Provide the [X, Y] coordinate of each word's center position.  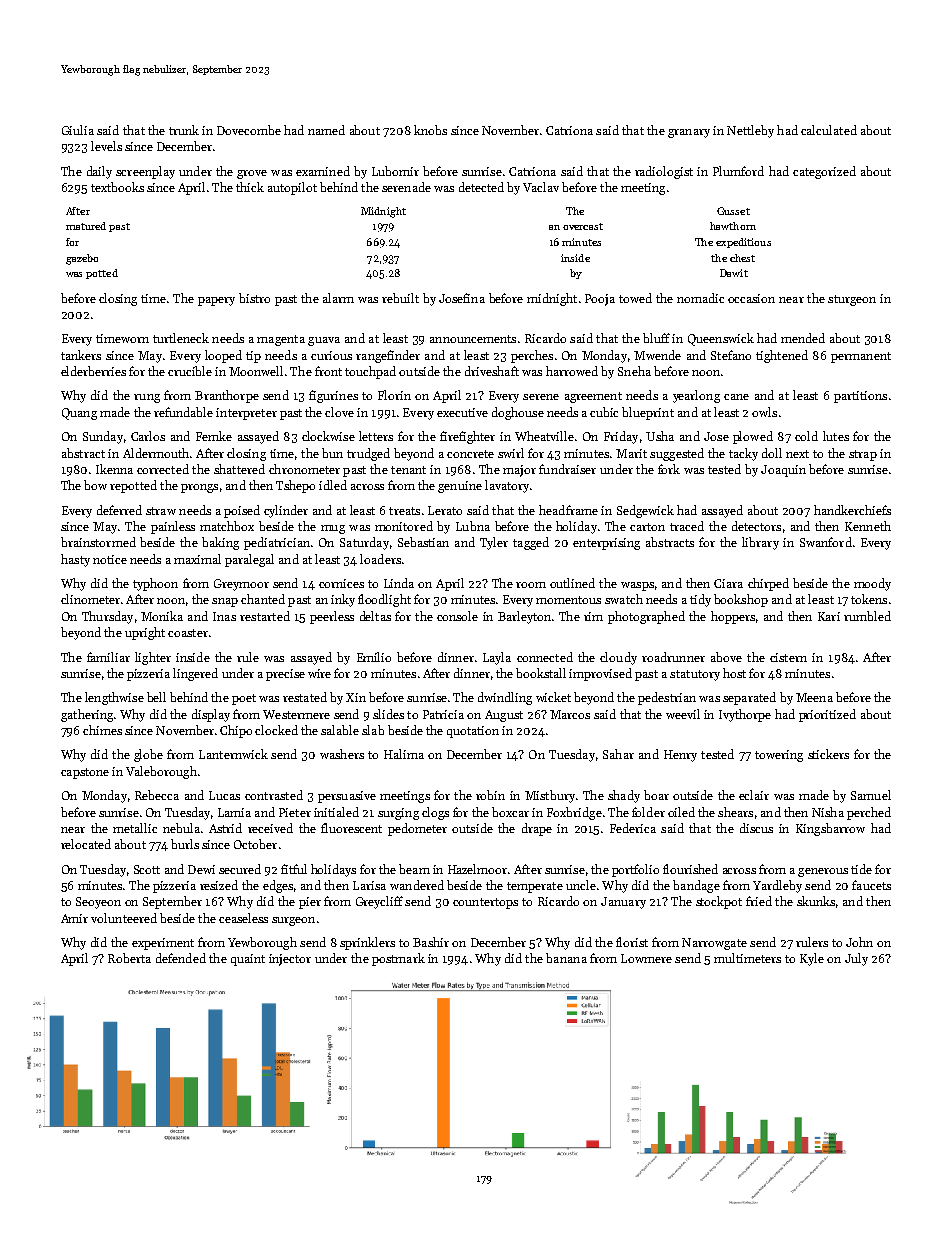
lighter [153, 658]
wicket [553, 697]
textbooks [117, 187]
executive [462, 412]
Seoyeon [98, 903]
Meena [814, 697]
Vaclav [541, 187]
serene [541, 397]
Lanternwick [233, 754]
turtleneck [181, 338]
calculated [829, 130]
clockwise [328, 436]
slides [388, 714]
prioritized [827, 715]
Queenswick [721, 339]
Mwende [657, 355]
